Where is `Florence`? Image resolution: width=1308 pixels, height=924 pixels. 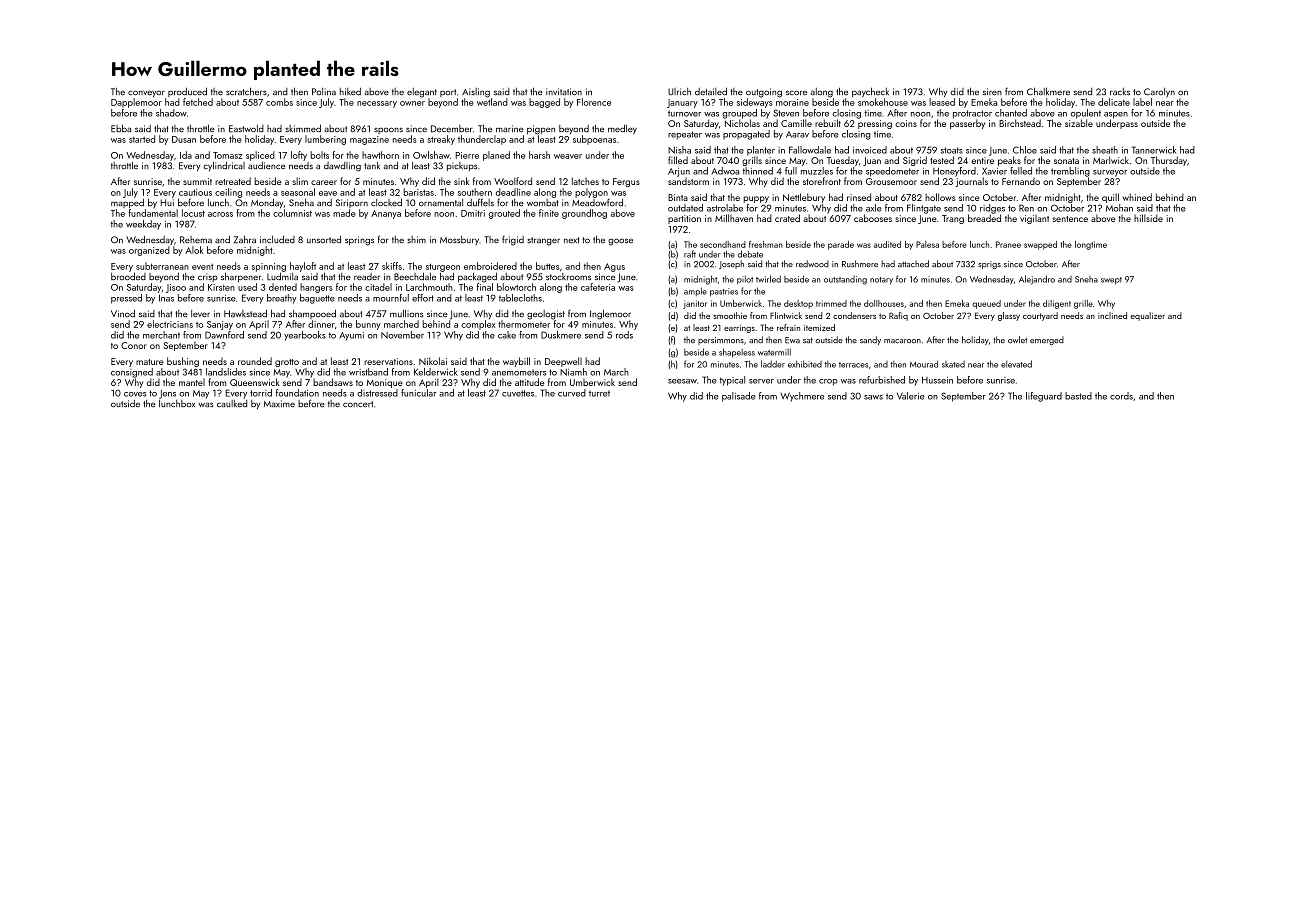 Florence is located at coordinates (594, 102).
